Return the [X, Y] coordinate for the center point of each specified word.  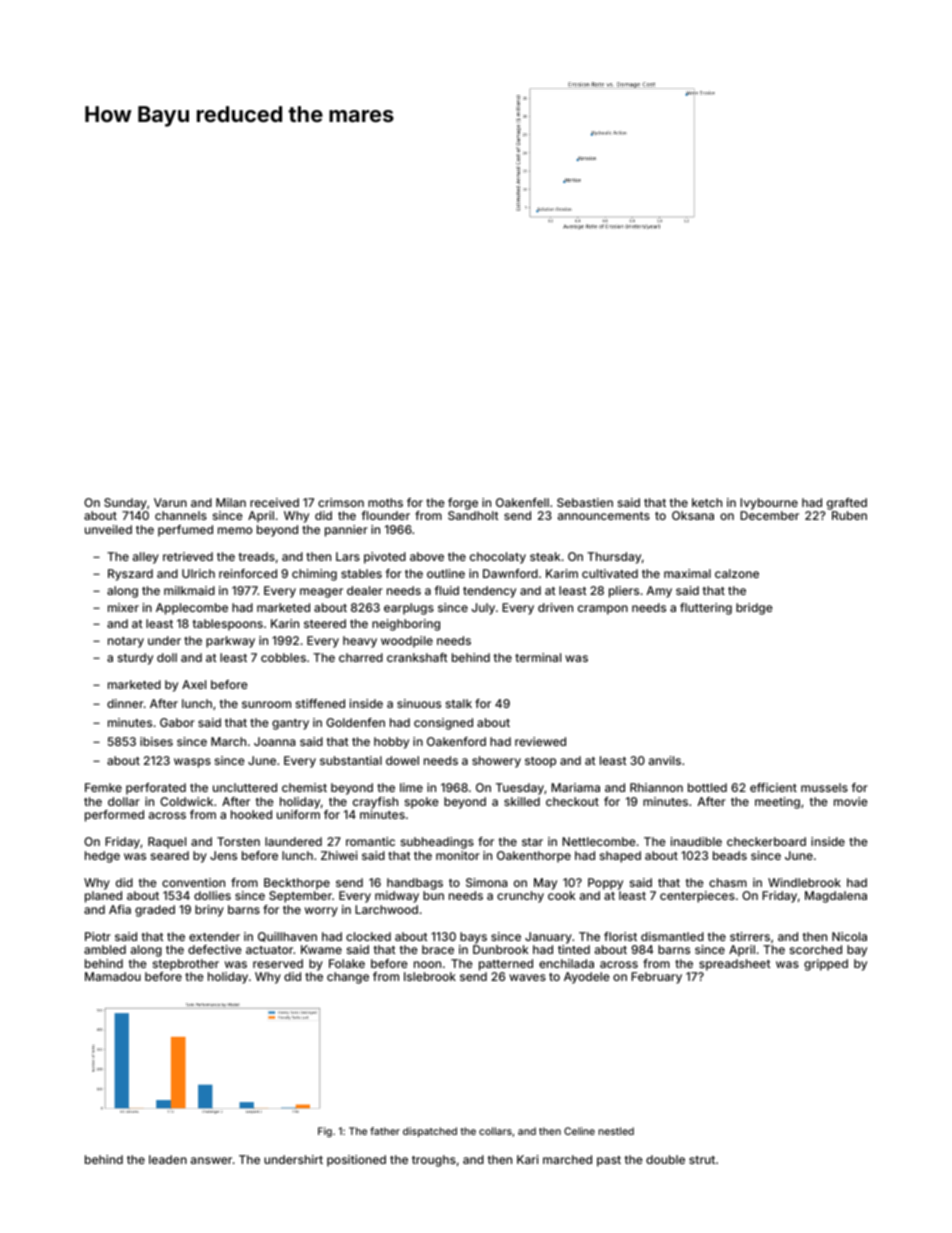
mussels [824, 787]
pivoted [385, 558]
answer [211, 1160]
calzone [737, 573]
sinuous [419, 703]
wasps [192, 763]
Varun [170, 502]
